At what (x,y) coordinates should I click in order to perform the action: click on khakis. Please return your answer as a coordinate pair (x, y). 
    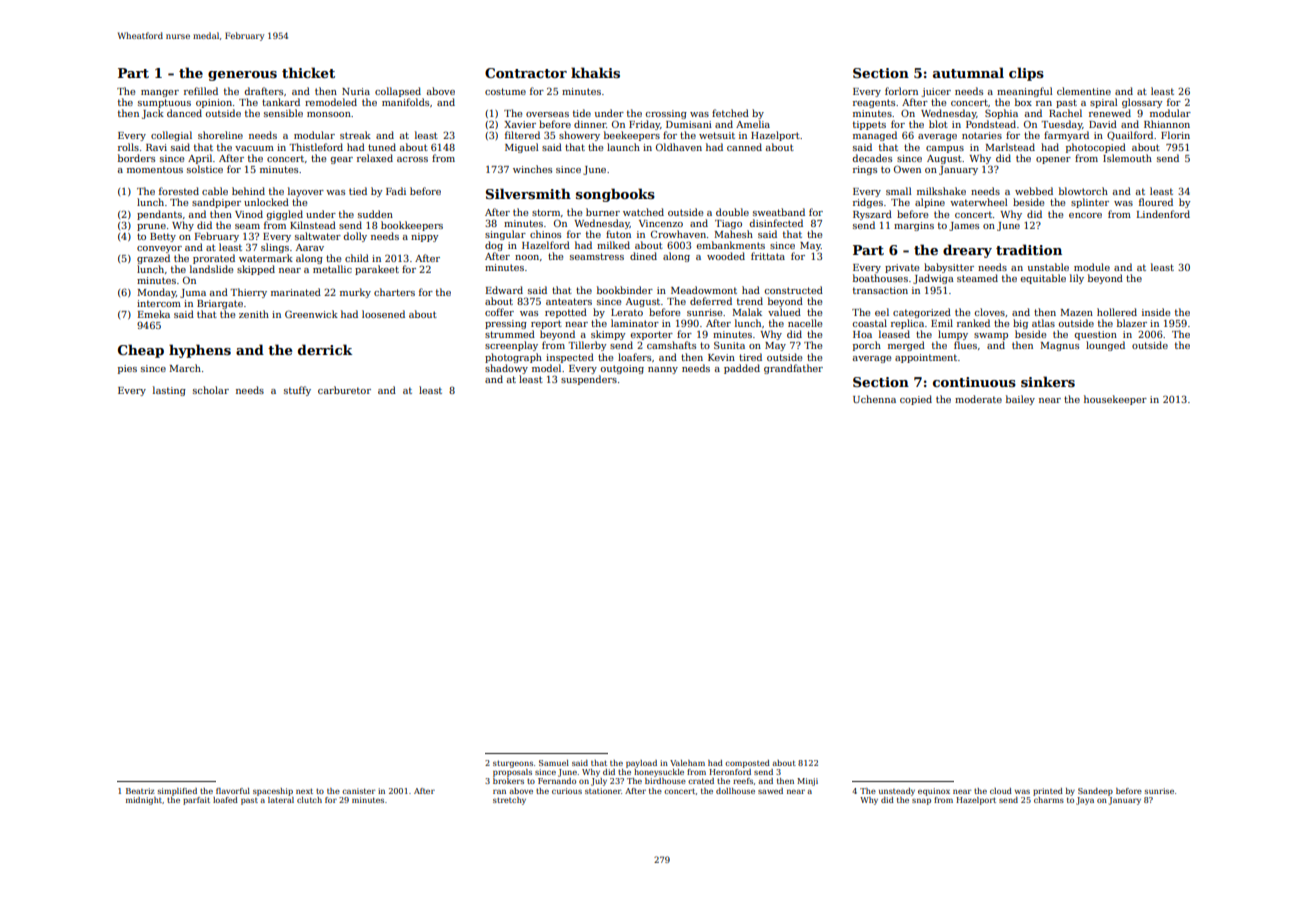
    Looking at the image, I should click on (595, 72).
